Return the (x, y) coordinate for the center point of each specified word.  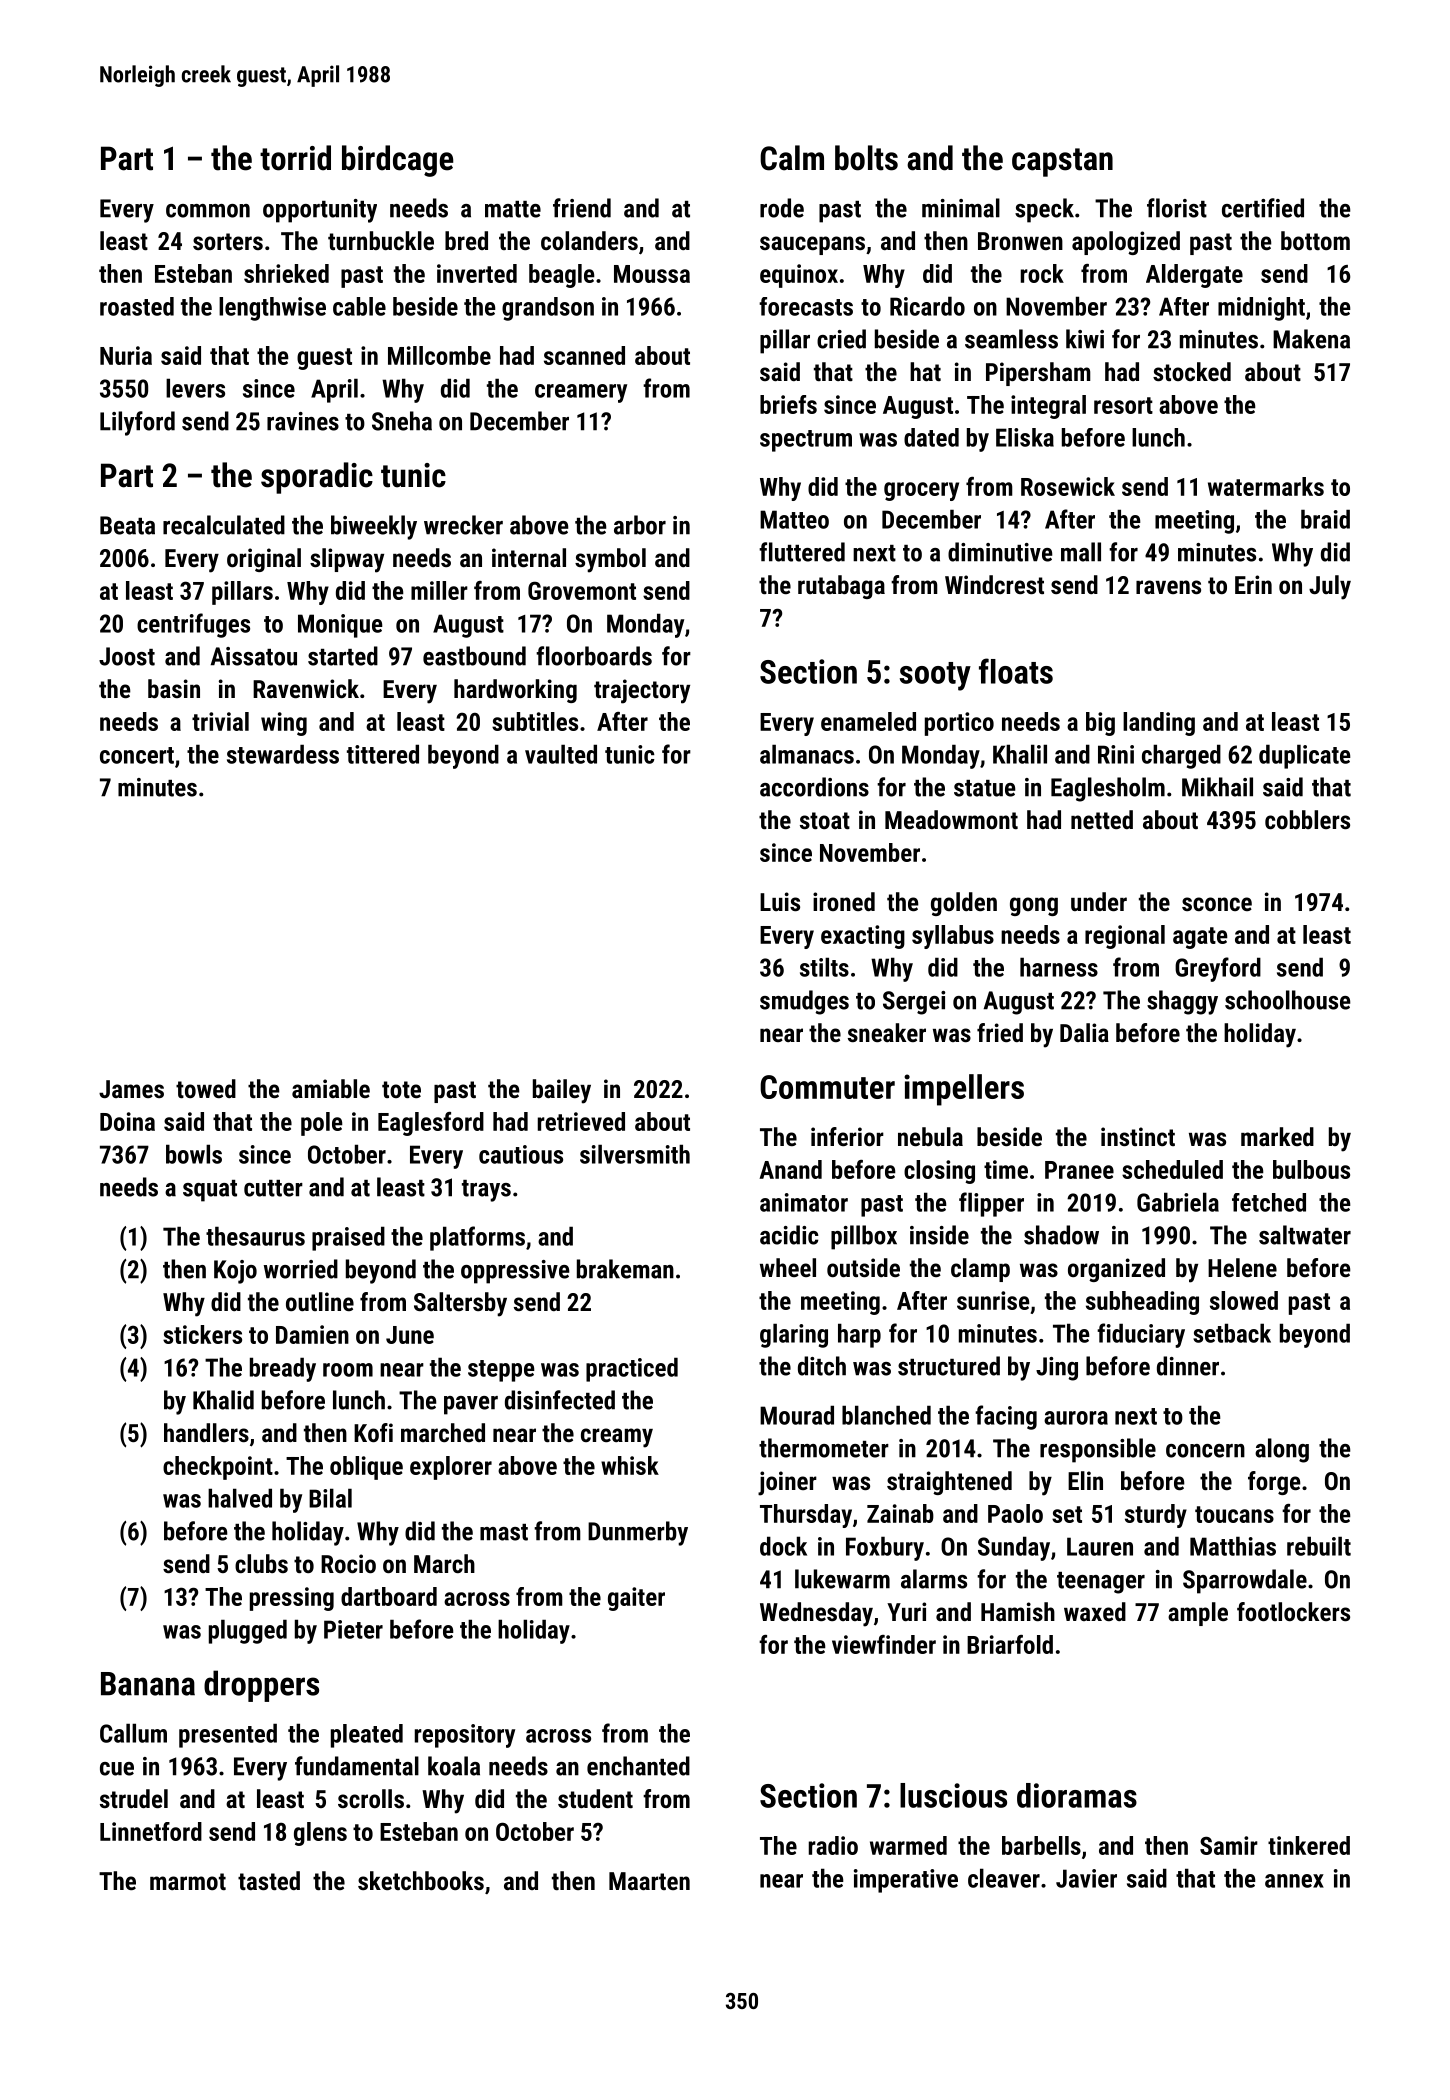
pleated (367, 1736)
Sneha (402, 421)
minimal (961, 208)
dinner (1188, 1366)
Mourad (797, 1415)
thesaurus (255, 1236)
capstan (1062, 162)
